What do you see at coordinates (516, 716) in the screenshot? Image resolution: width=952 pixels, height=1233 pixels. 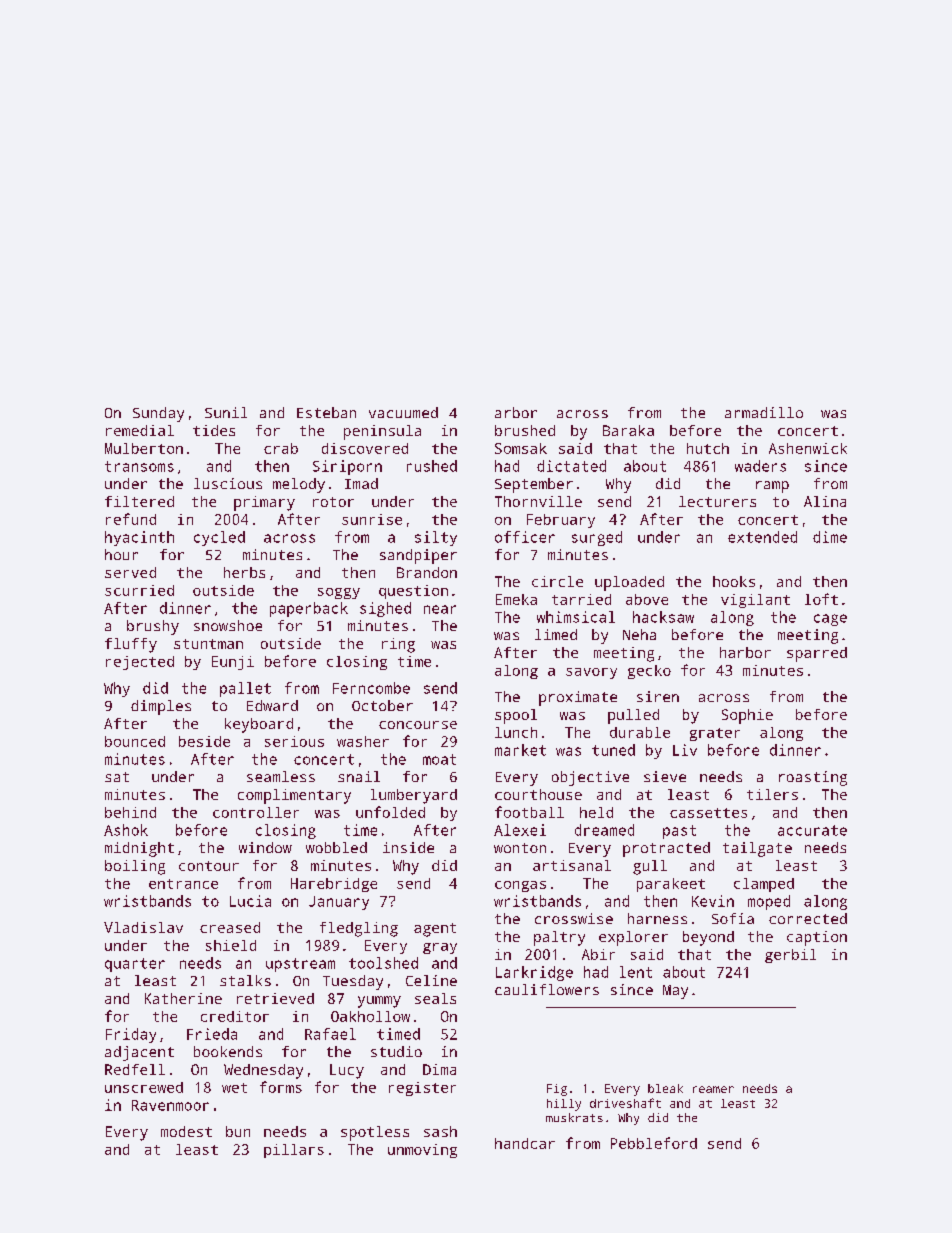 I see `spool` at bounding box center [516, 716].
